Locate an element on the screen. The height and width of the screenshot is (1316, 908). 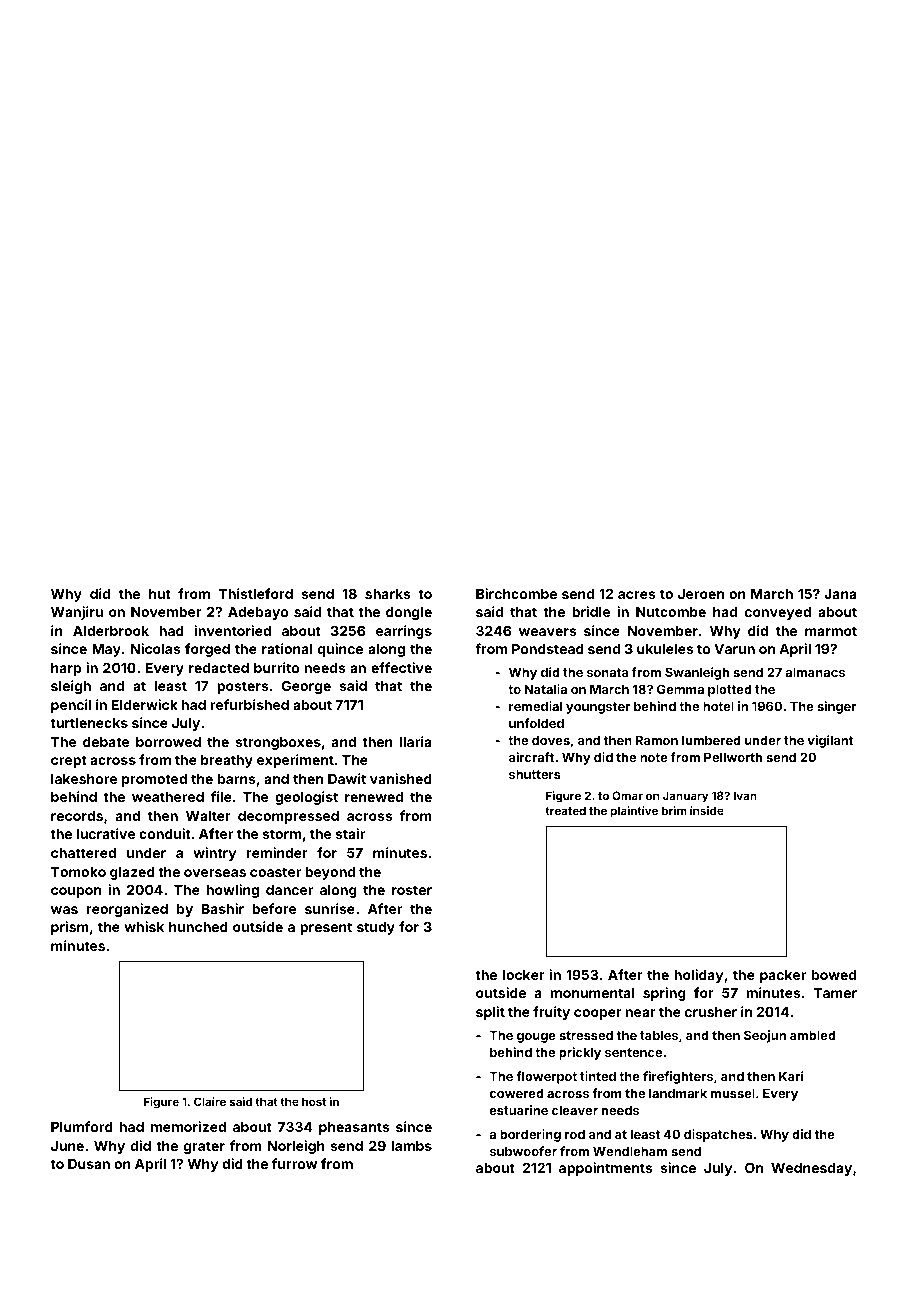
conduit is located at coordinates (165, 833).
